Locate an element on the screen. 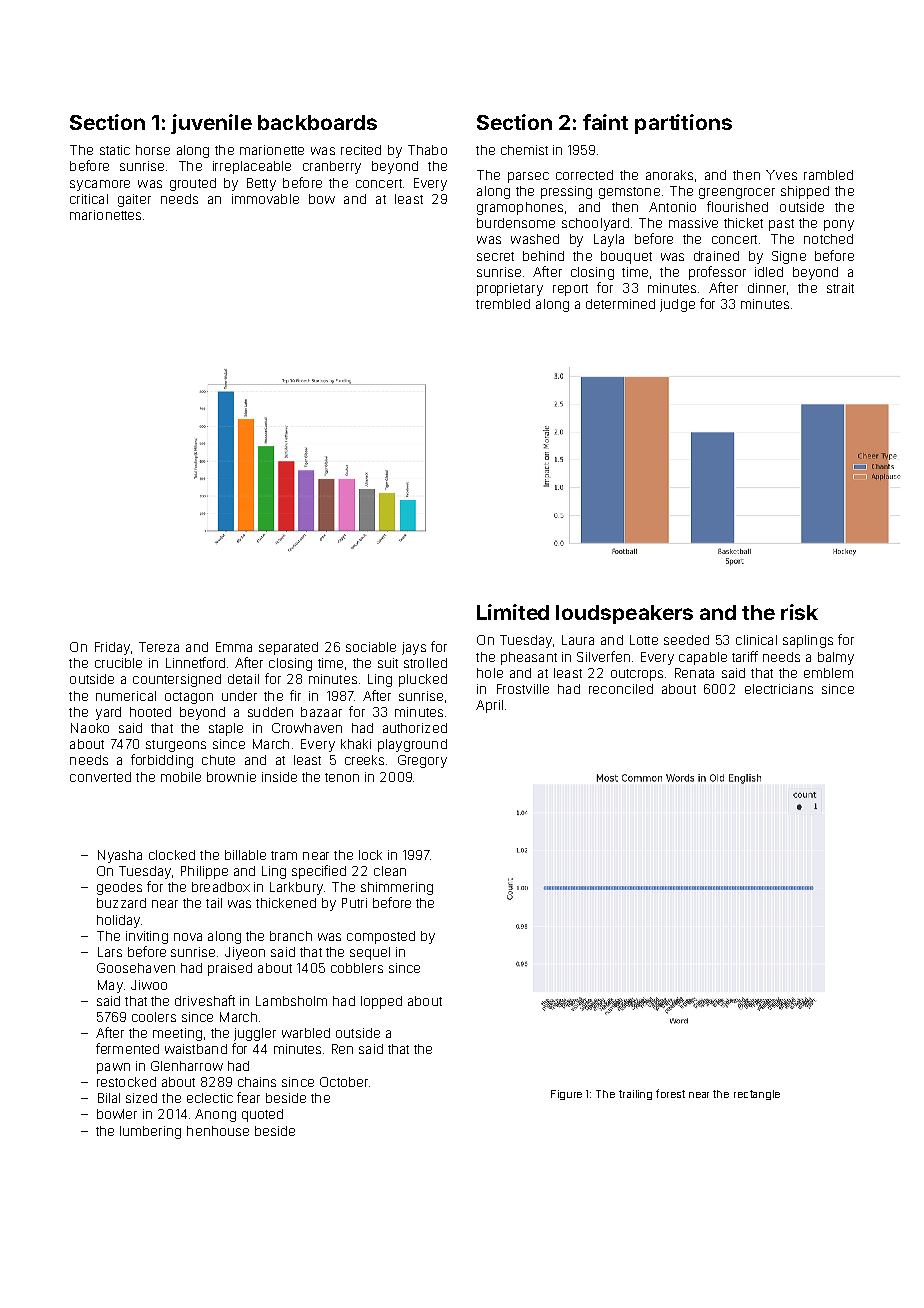  tenon is located at coordinates (342, 777).
